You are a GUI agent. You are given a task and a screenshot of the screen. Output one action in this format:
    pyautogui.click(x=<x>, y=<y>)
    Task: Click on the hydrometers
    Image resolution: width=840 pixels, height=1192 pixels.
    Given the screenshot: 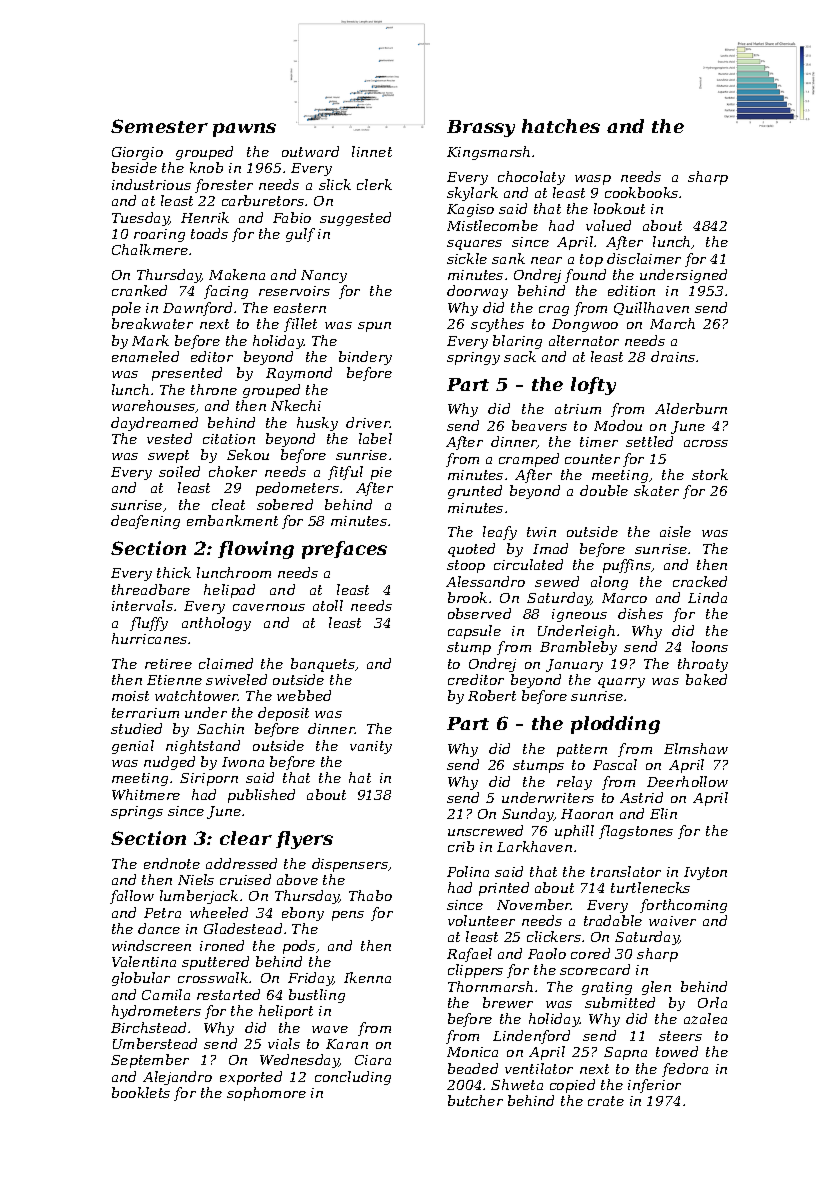 What is the action you would take?
    pyautogui.click(x=156, y=1012)
